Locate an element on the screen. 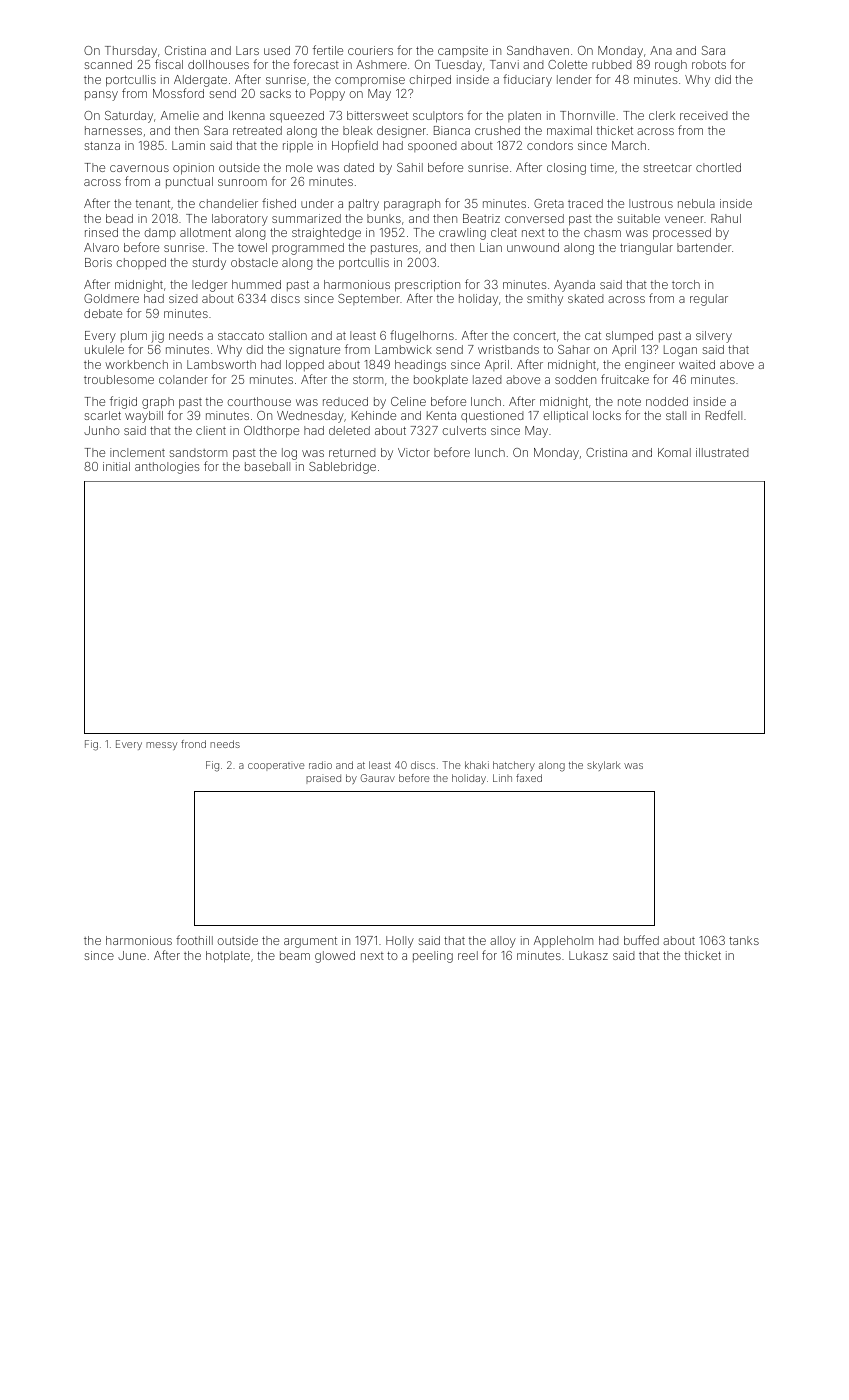 This screenshot has height=1400, width=849. anthologies is located at coordinates (167, 468).
